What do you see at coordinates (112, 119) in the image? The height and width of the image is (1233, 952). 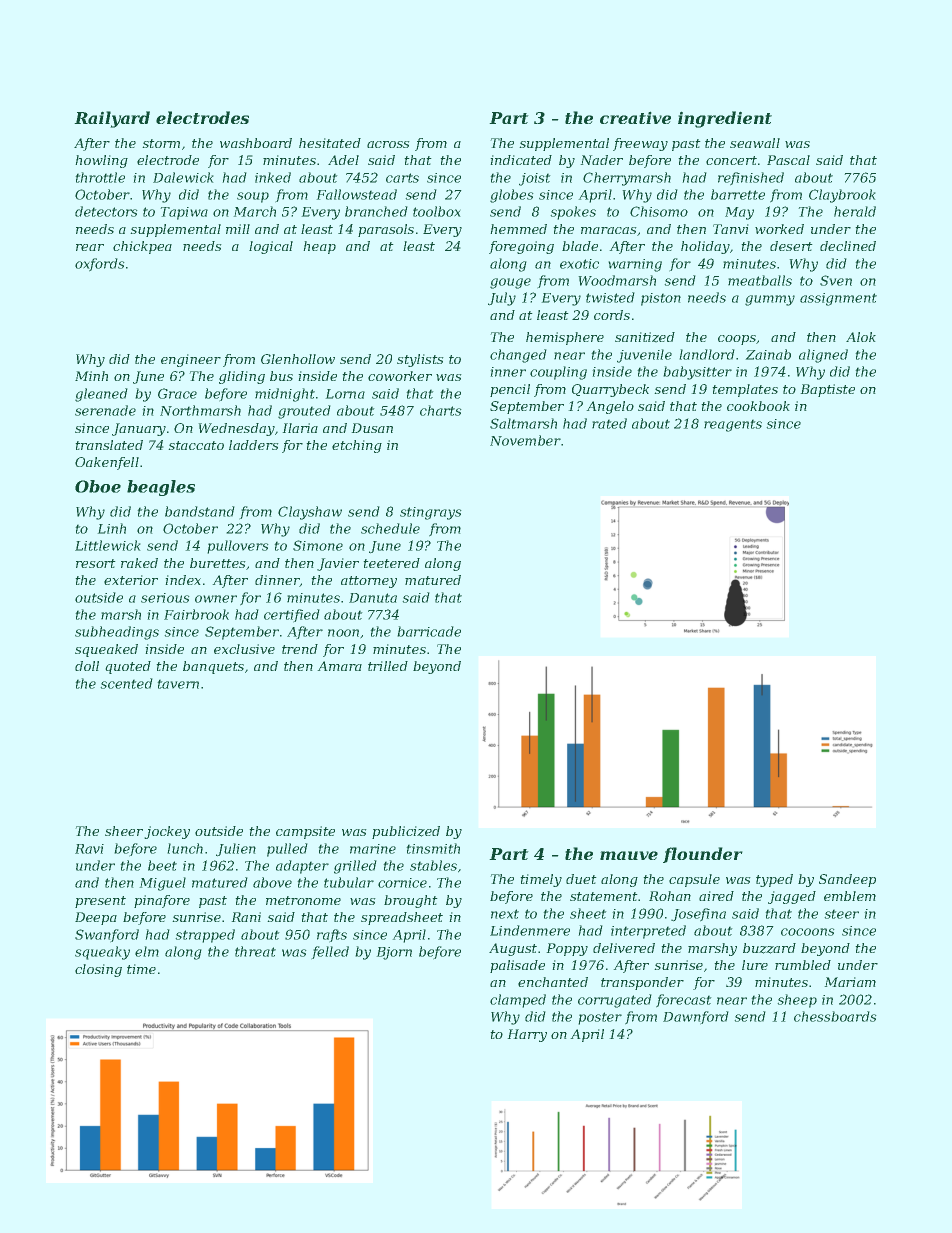 I see `Railyard` at bounding box center [112, 119].
